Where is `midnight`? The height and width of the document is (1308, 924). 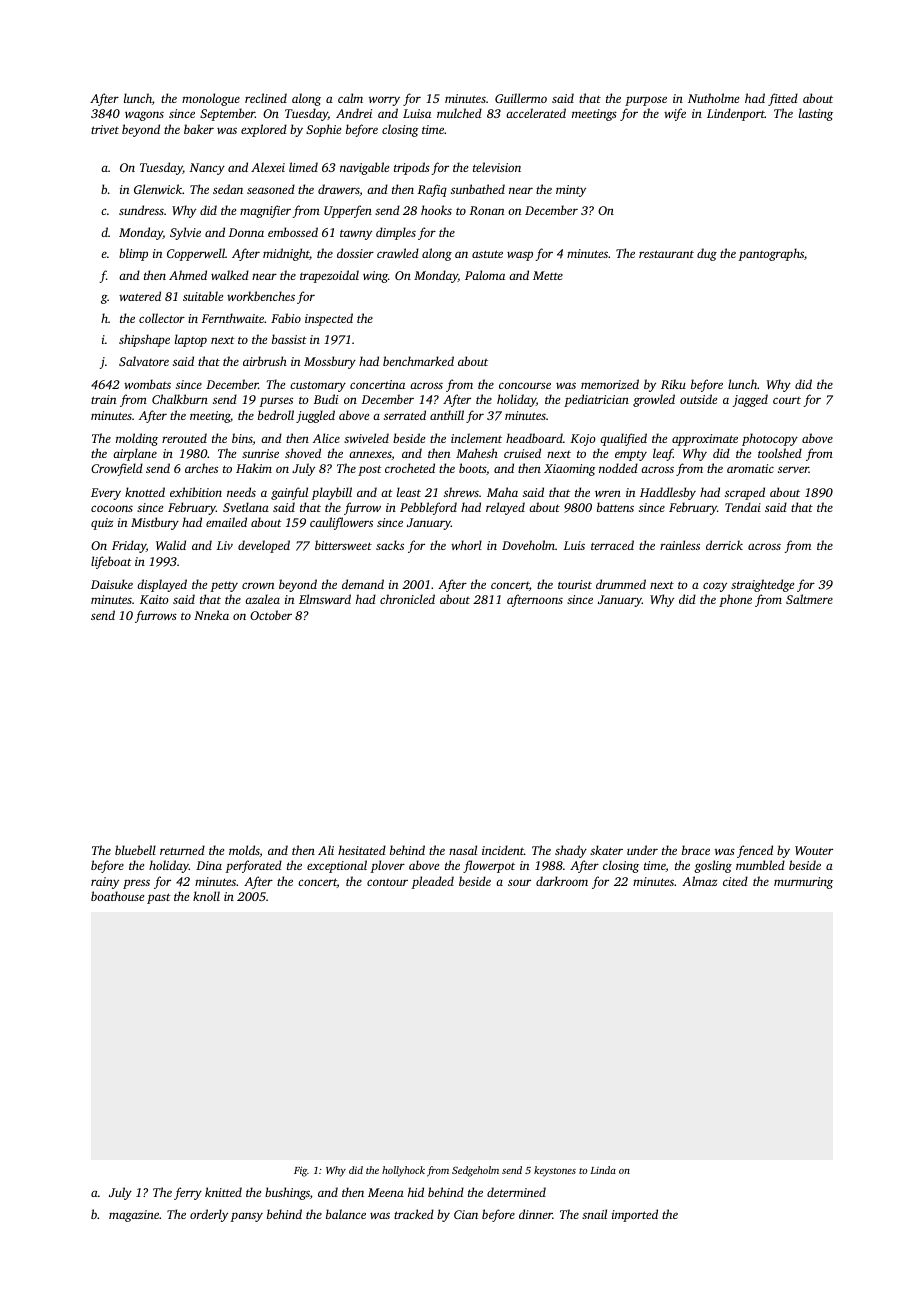
midnight is located at coordinates (286, 254).
